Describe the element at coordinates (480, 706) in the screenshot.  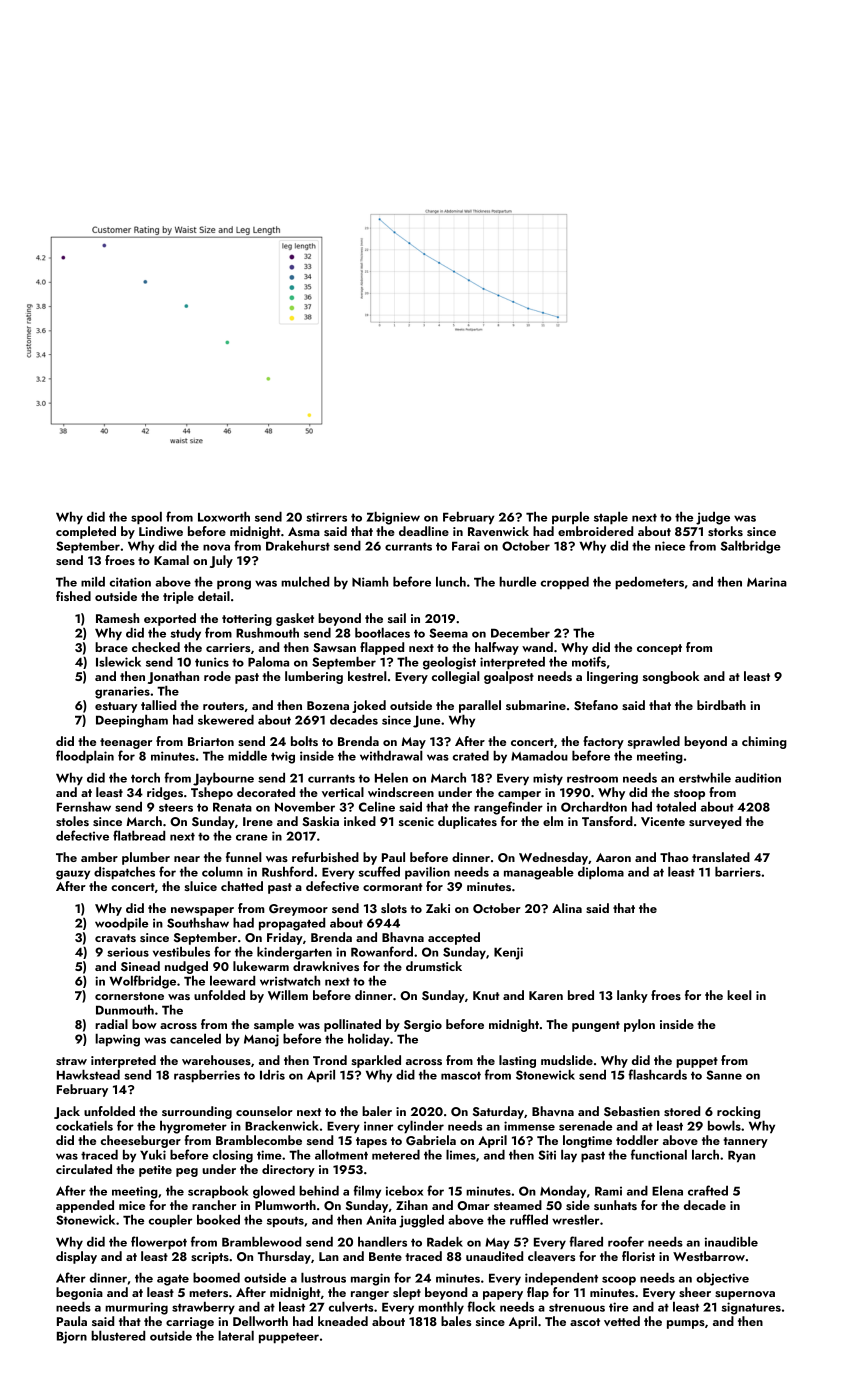
I see `parallel` at that location.
